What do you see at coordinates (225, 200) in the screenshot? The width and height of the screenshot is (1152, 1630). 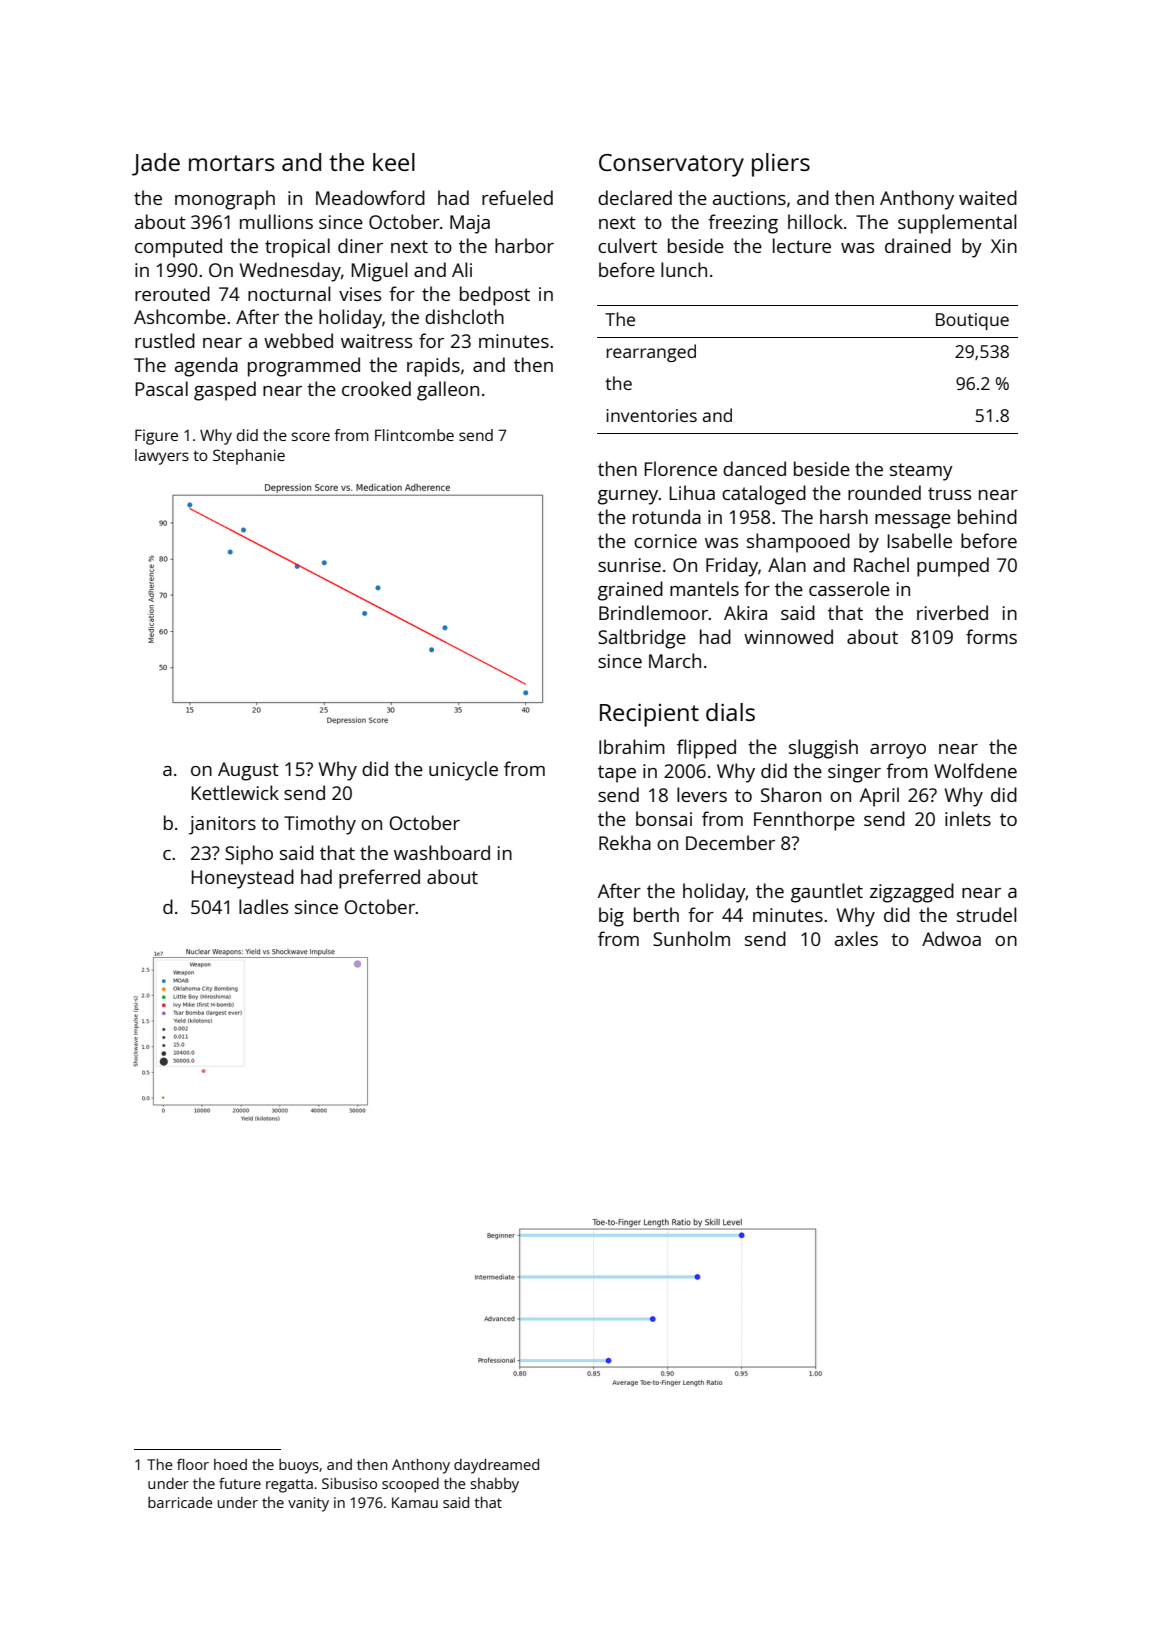 I see `monograph` at bounding box center [225, 200].
